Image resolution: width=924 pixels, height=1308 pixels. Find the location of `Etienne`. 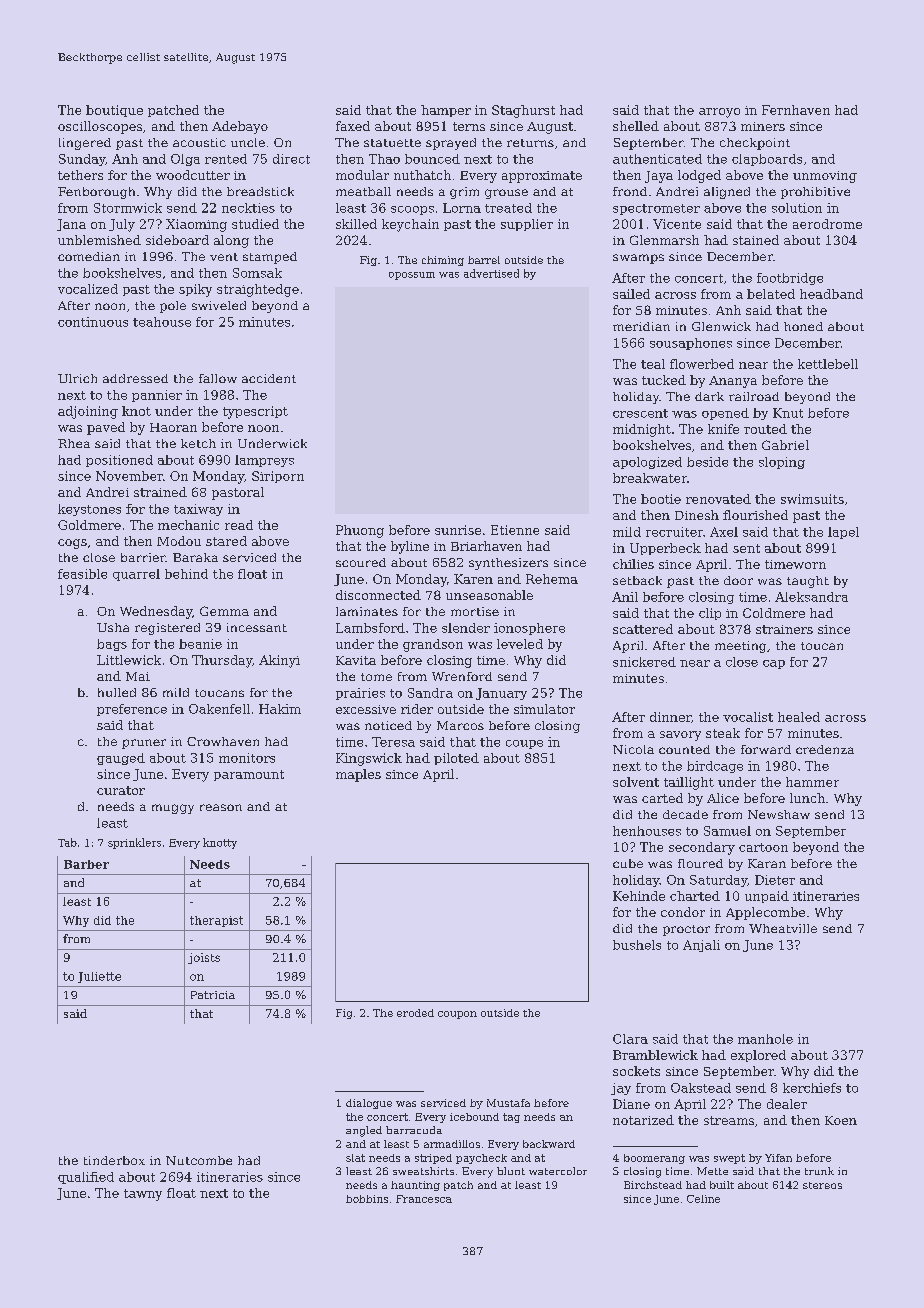

Etienne is located at coordinates (515, 530).
